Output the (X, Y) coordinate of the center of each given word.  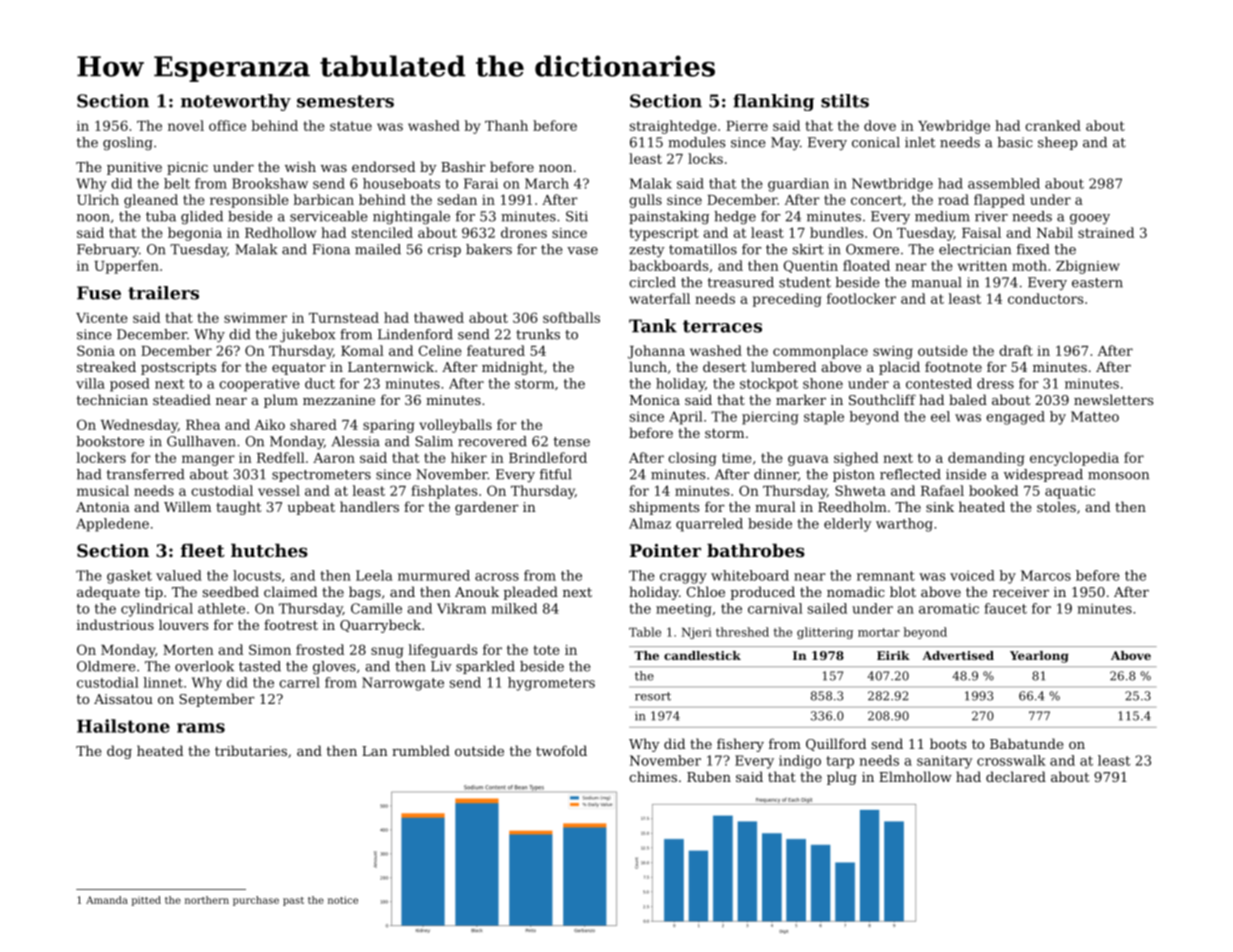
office (227, 125)
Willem (187, 506)
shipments (664, 508)
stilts (845, 101)
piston (854, 475)
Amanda (107, 900)
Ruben (709, 776)
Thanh (506, 125)
